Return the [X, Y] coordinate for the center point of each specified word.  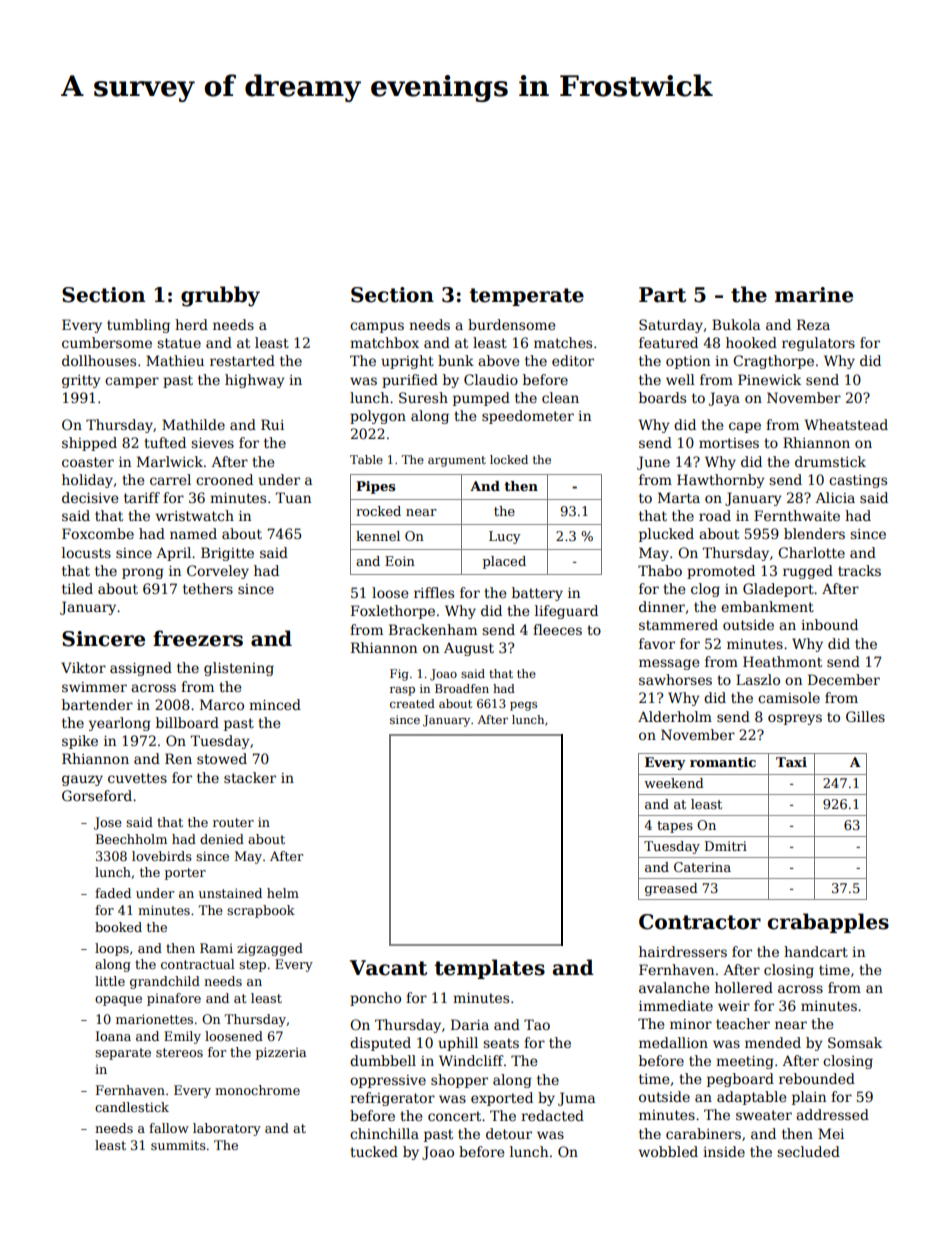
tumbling [138, 326]
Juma [576, 1099]
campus [377, 327]
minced [275, 704]
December [844, 679]
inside [724, 1151]
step [252, 966]
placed [504, 562]
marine [814, 295]
